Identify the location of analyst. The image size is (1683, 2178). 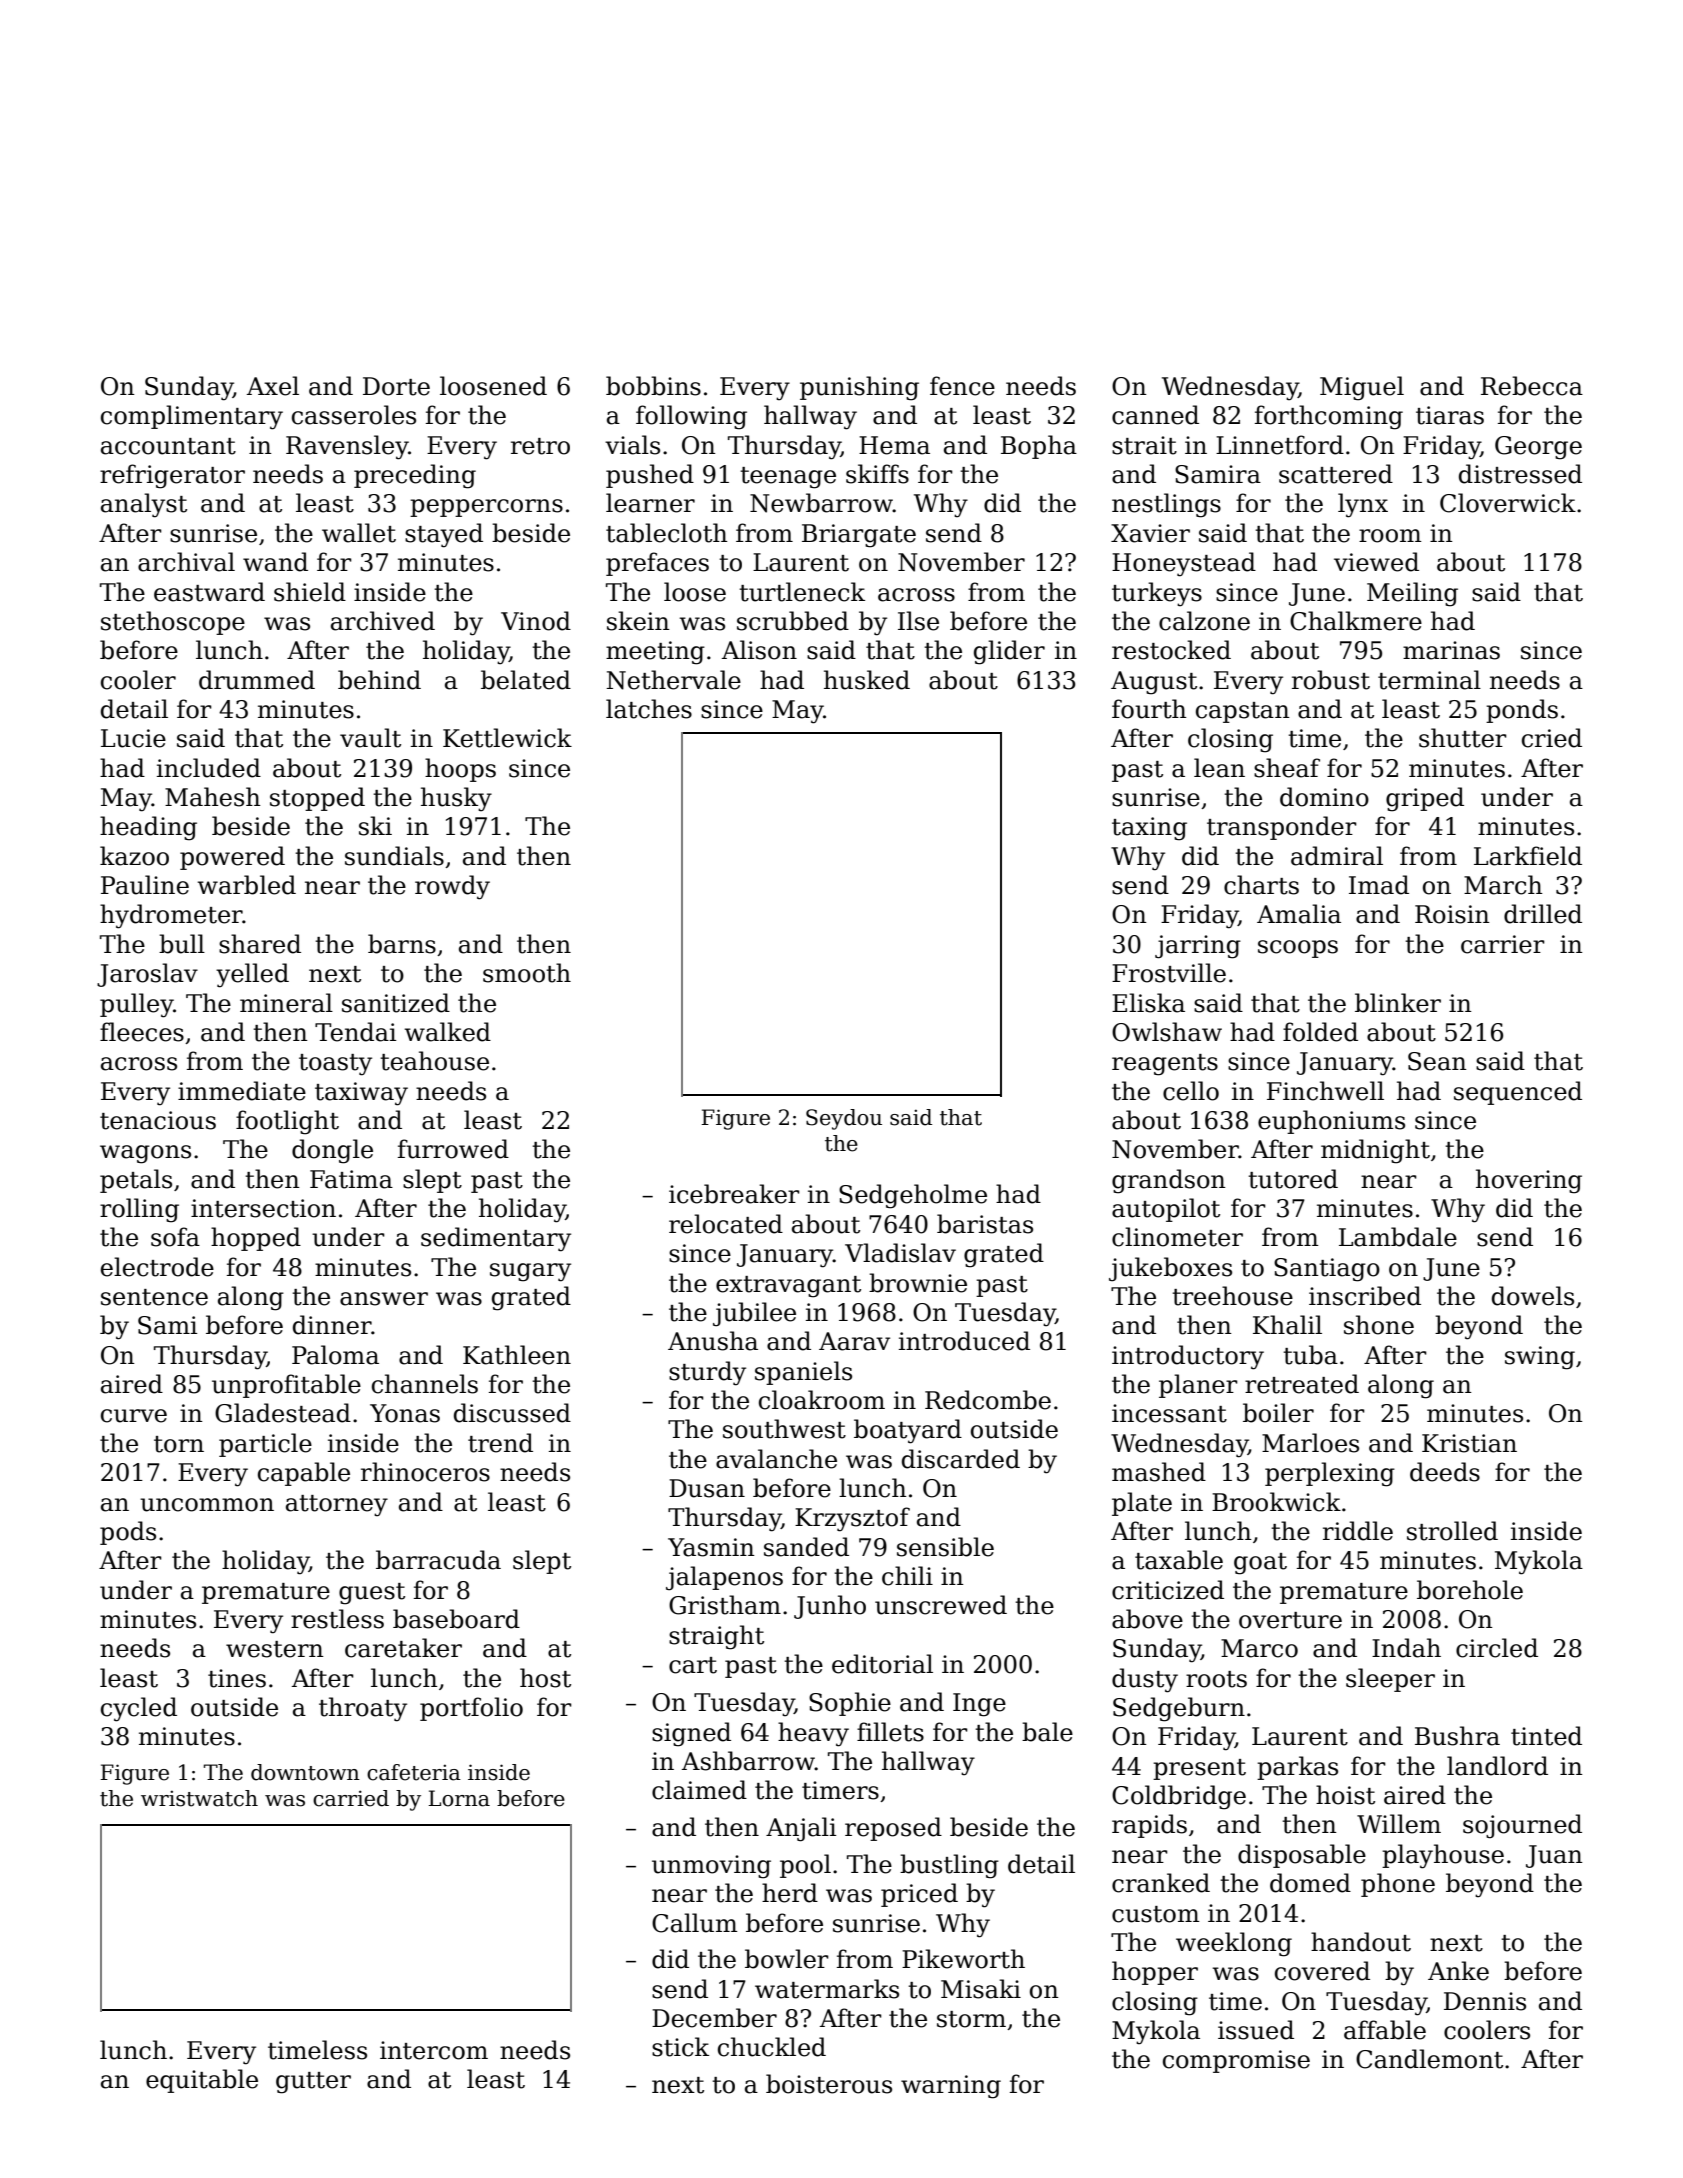
(144, 505).
